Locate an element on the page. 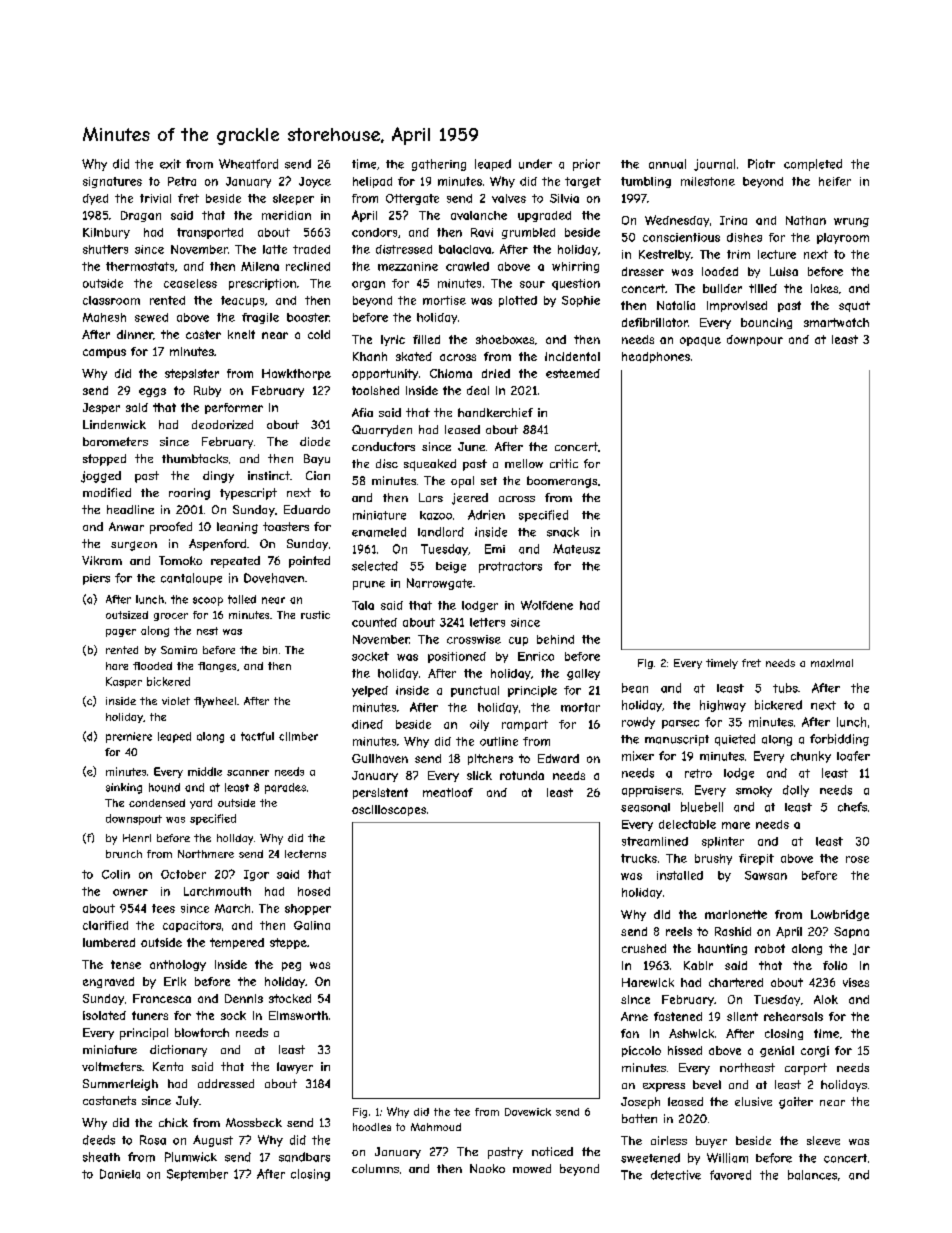  Gullhaven is located at coordinates (380, 758).
